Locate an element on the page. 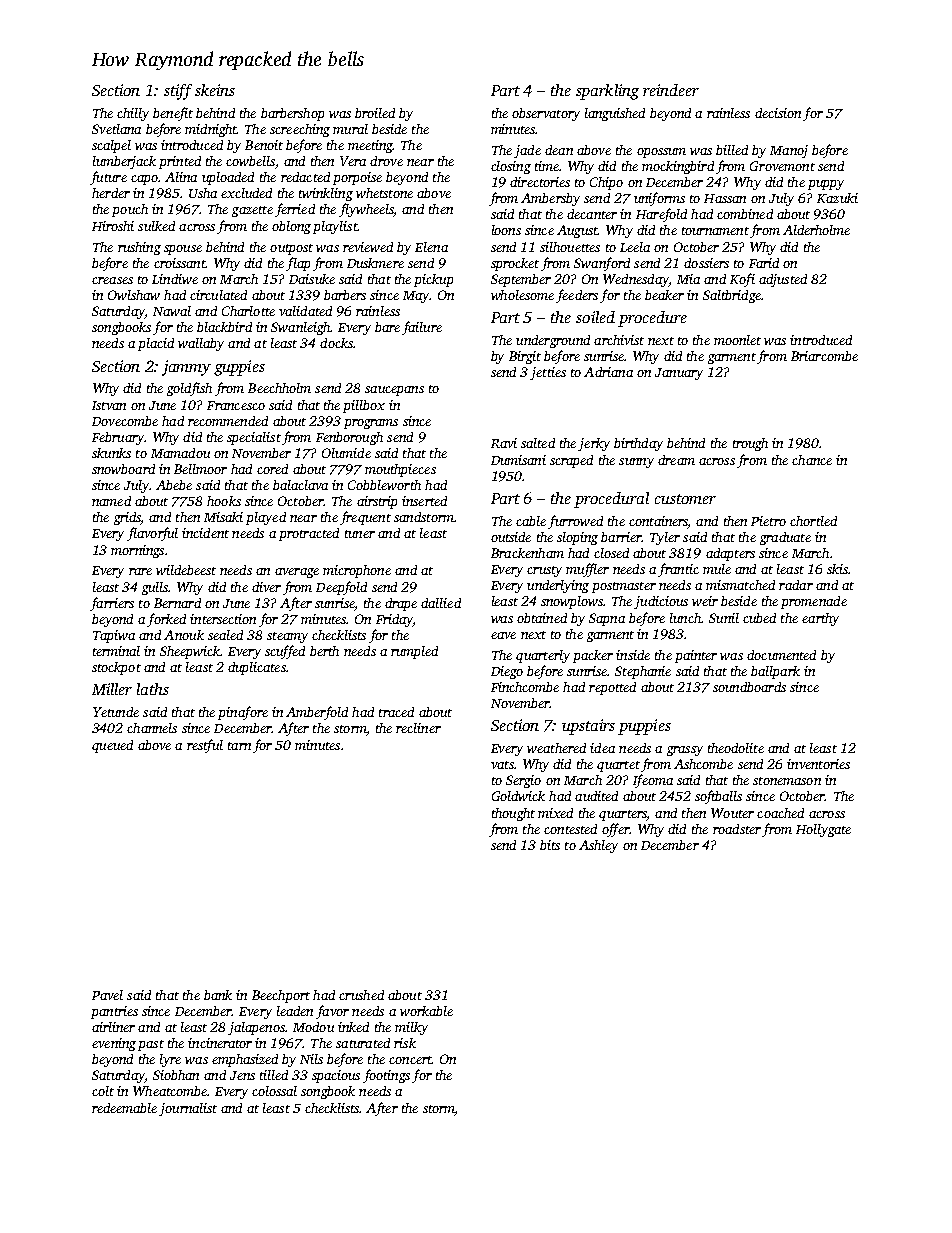 This document has height=1233, width=952. diver is located at coordinates (266, 587).
